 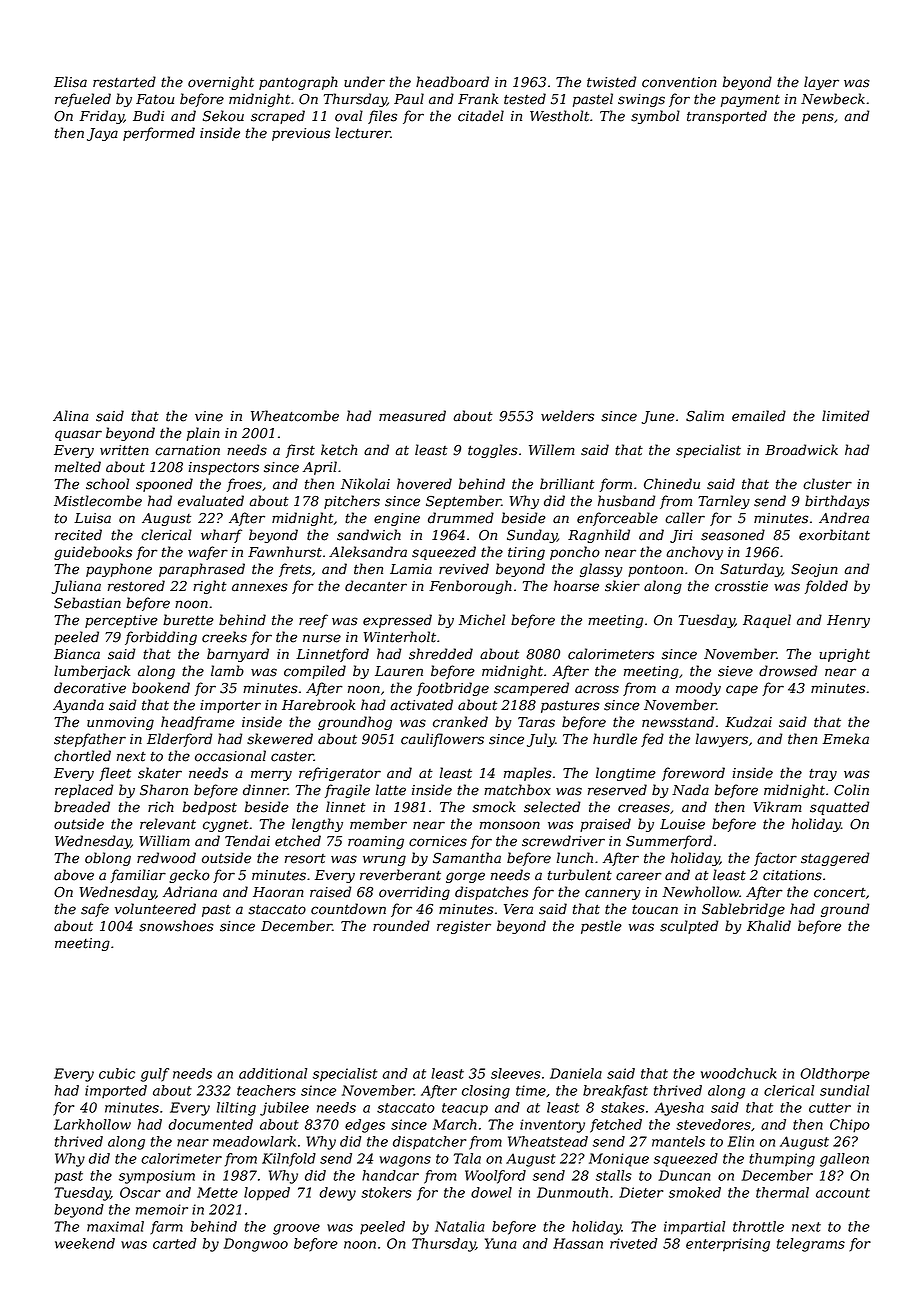 What do you see at coordinates (728, 1245) in the document?
I see `enterprising` at bounding box center [728, 1245].
